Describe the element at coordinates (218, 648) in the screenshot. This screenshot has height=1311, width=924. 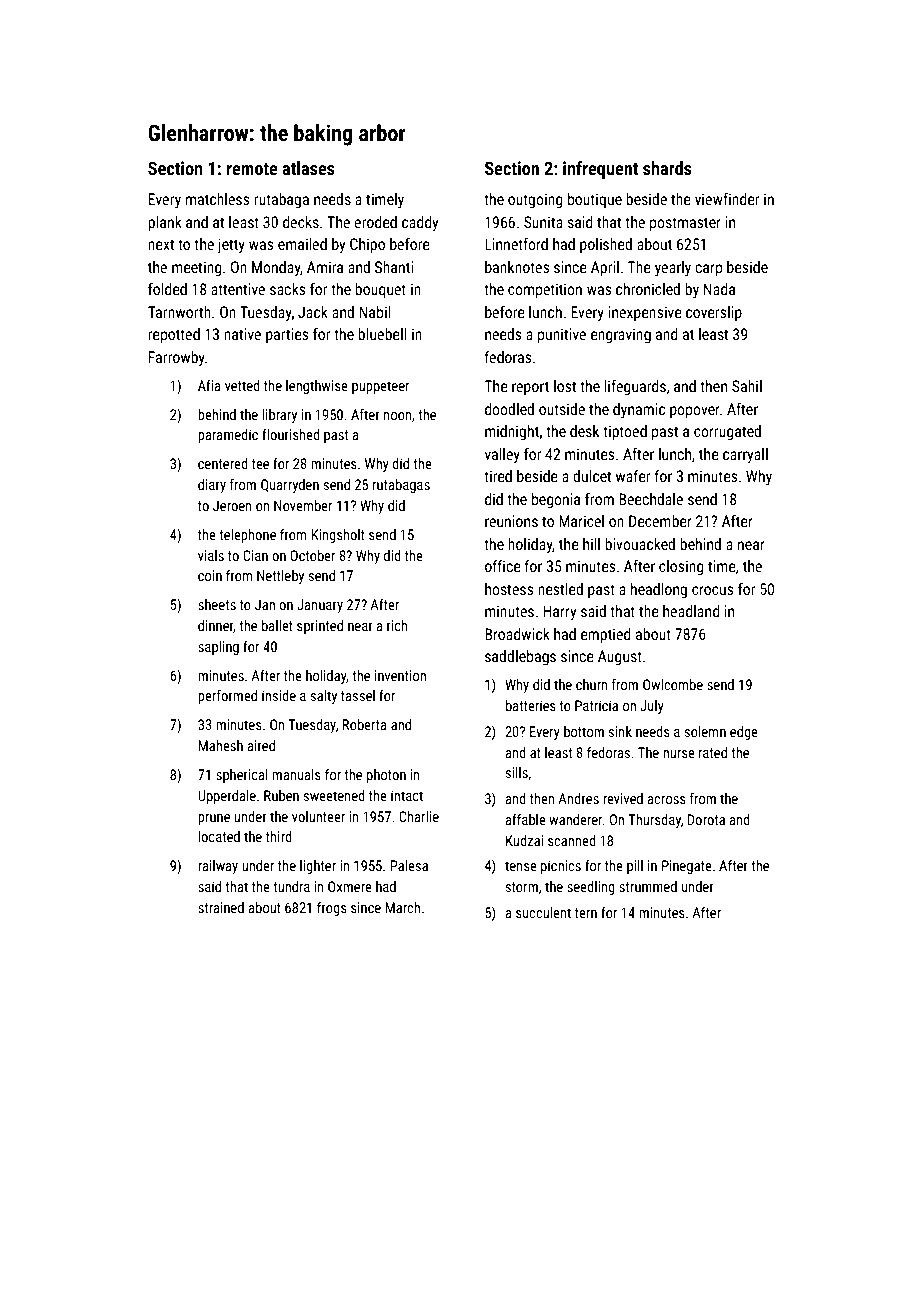
I see `sapling` at that location.
